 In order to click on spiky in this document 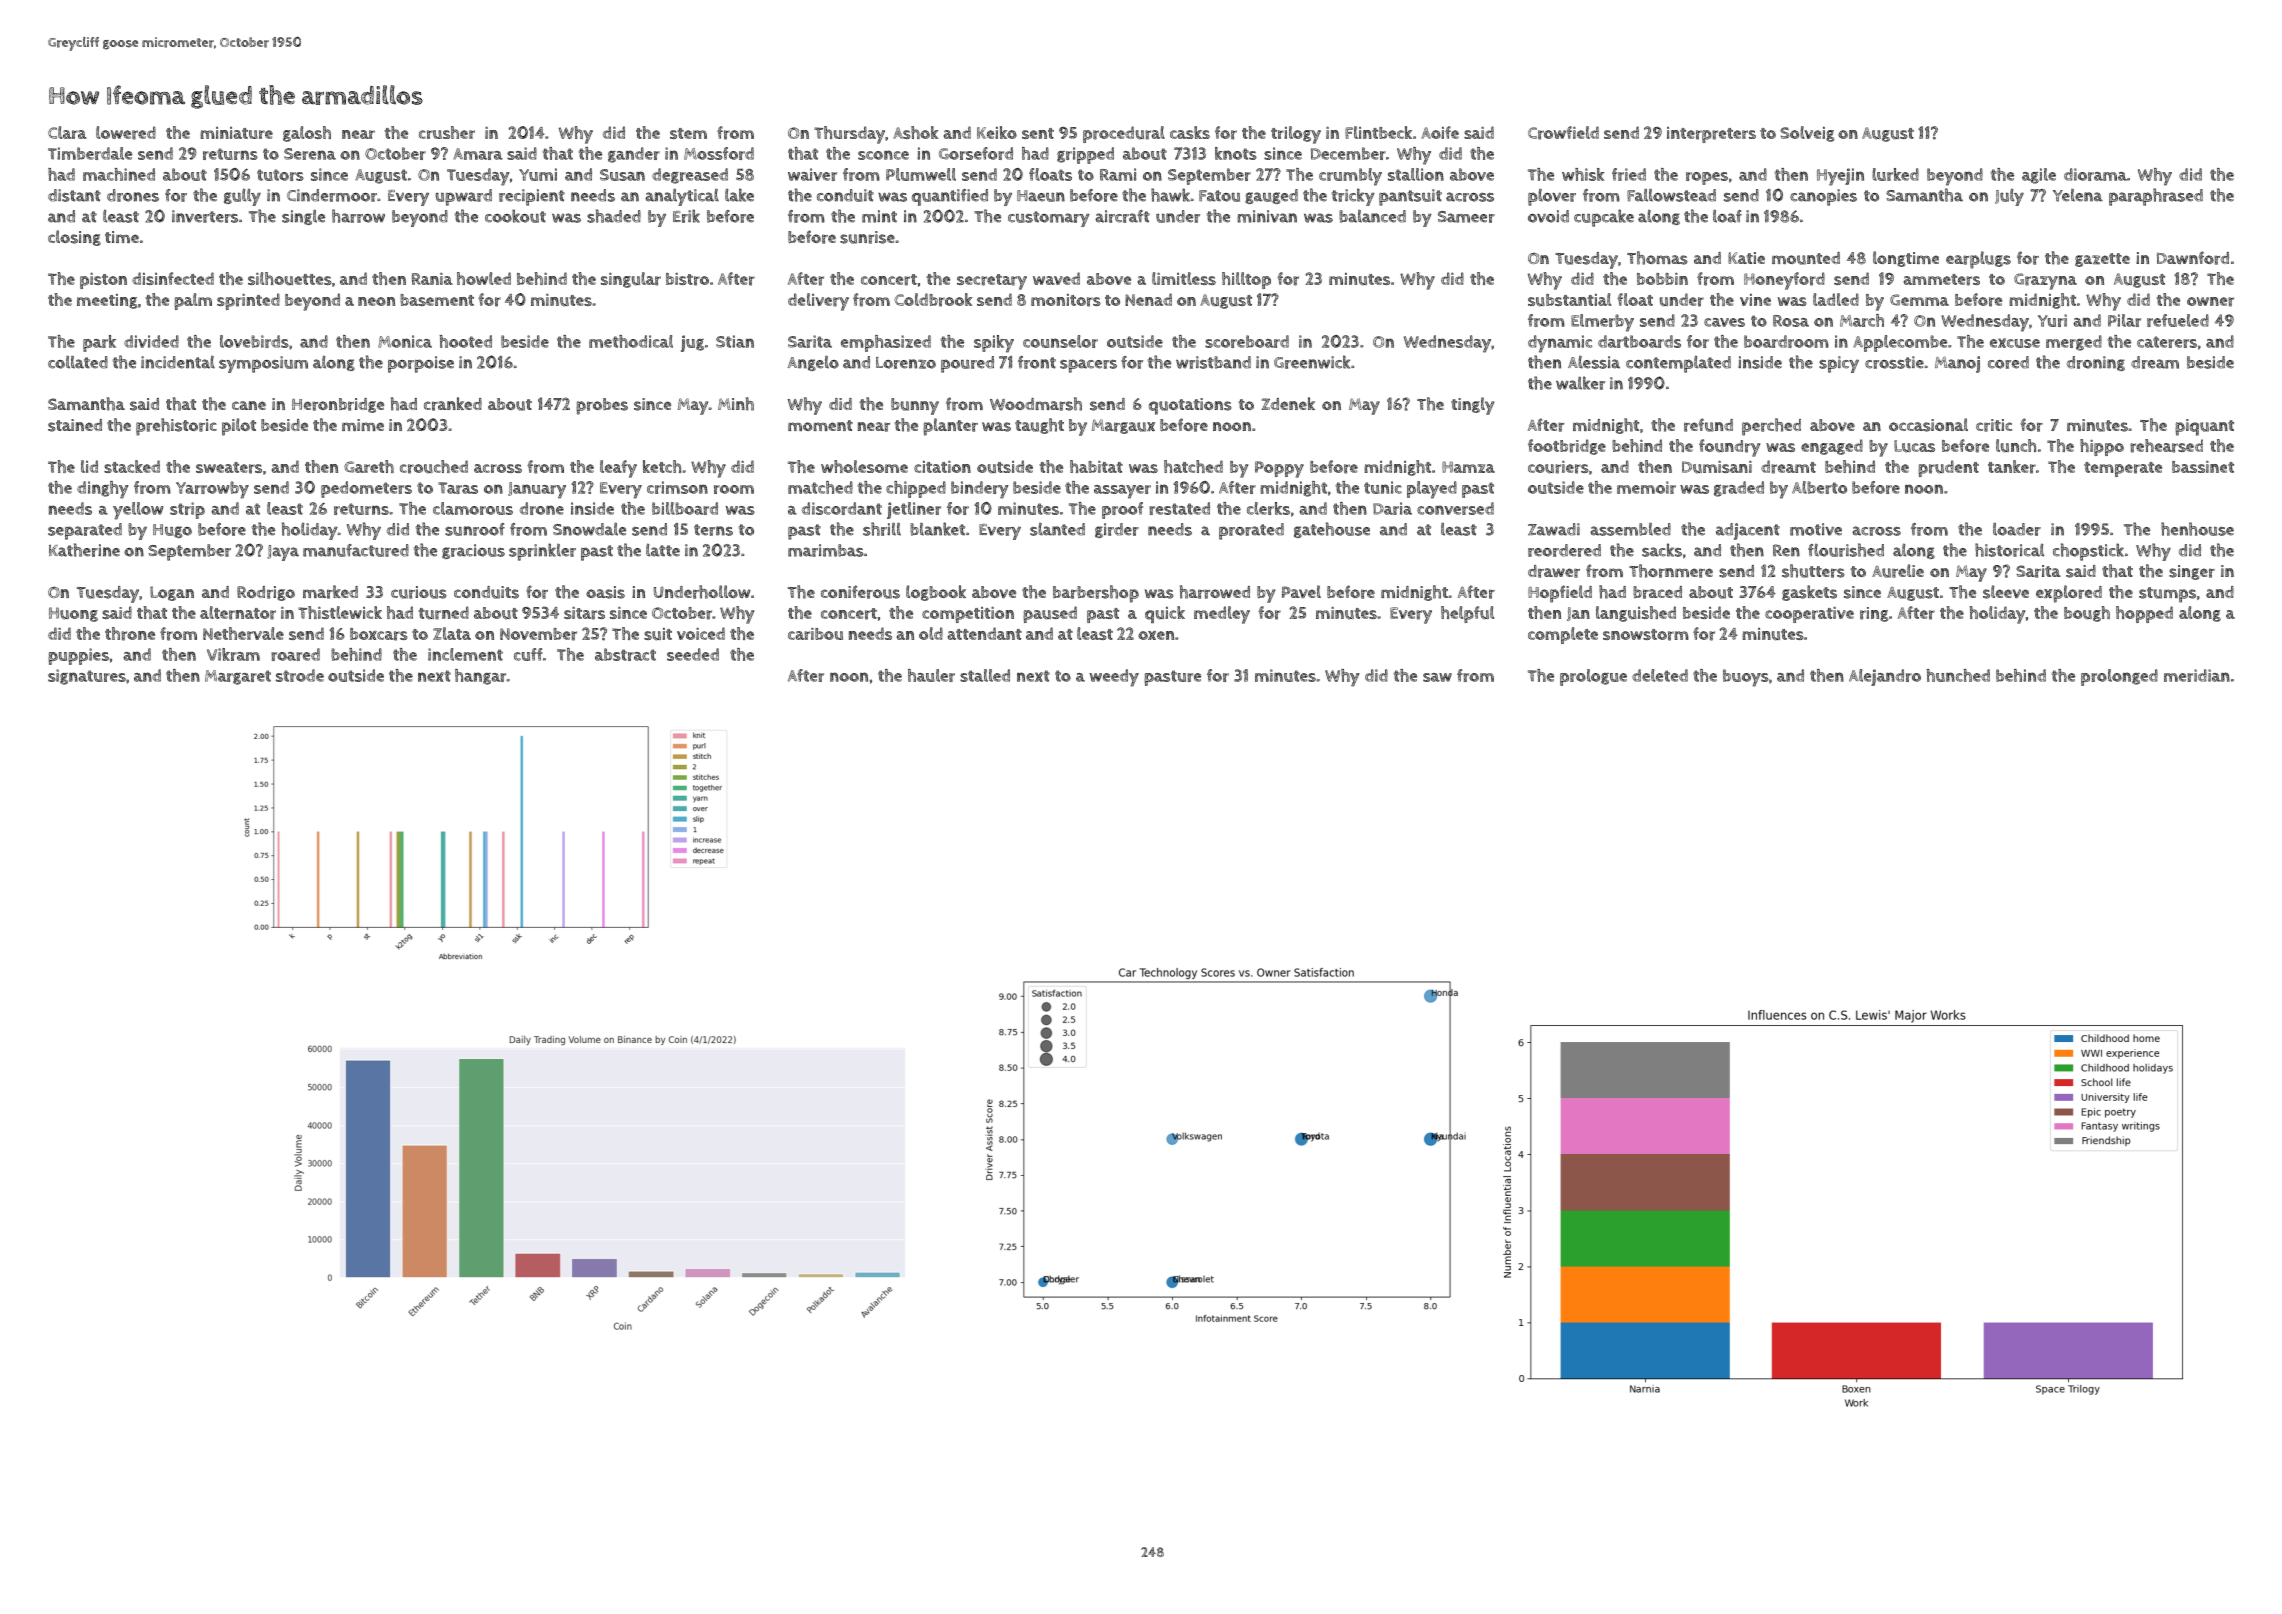, I will do `click(994, 344)`.
